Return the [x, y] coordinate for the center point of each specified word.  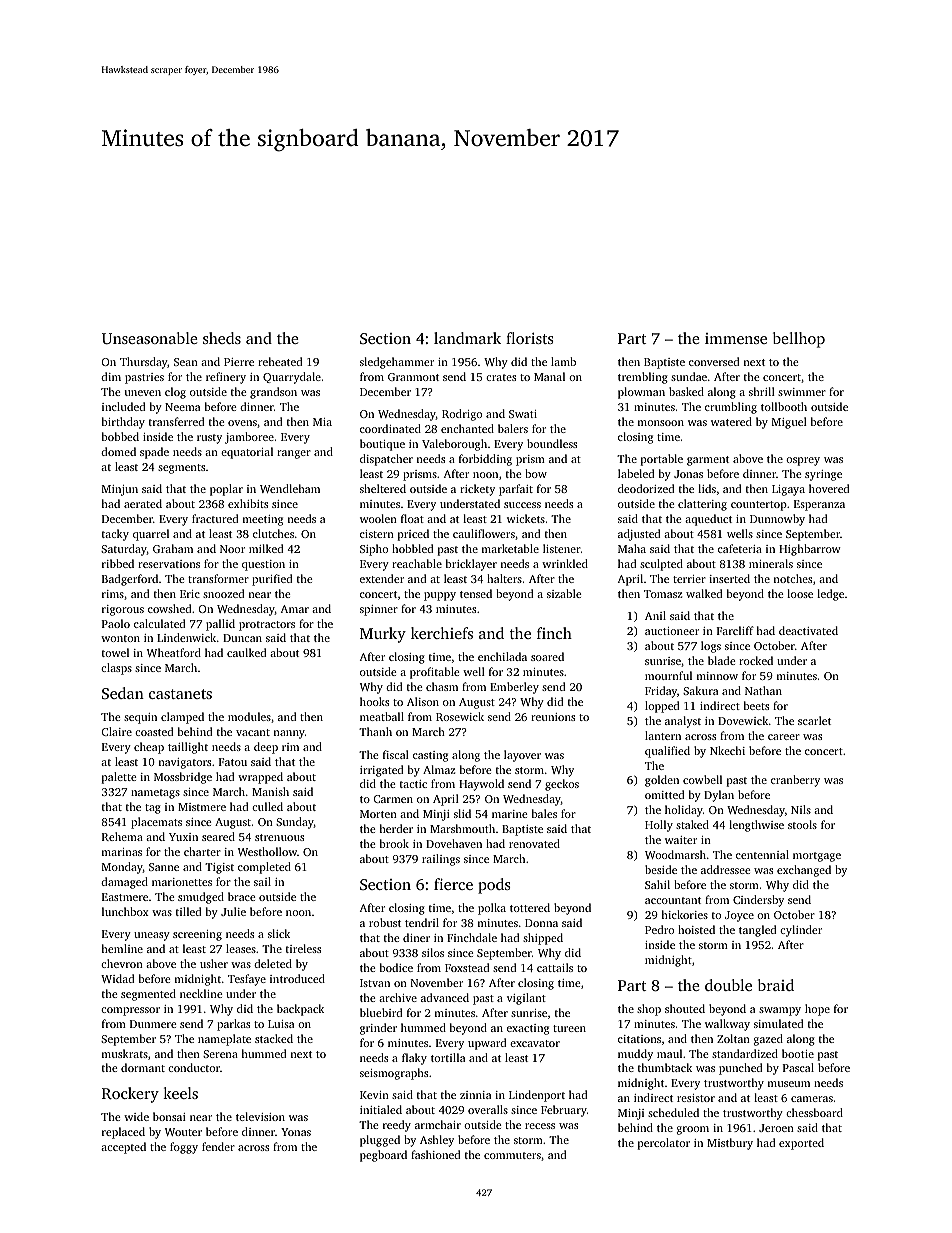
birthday [123, 423]
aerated [143, 503]
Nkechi [727, 750]
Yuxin [183, 837]
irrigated [381, 771]
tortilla [448, 1057]
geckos [562, 785]
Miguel [789, 423]
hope [817, 1010]
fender [218, 1146]
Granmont [413, 377]
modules [249, 716]
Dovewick [743, 720]
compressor [130, 1011]
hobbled [412, 548]
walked [704, 593]
